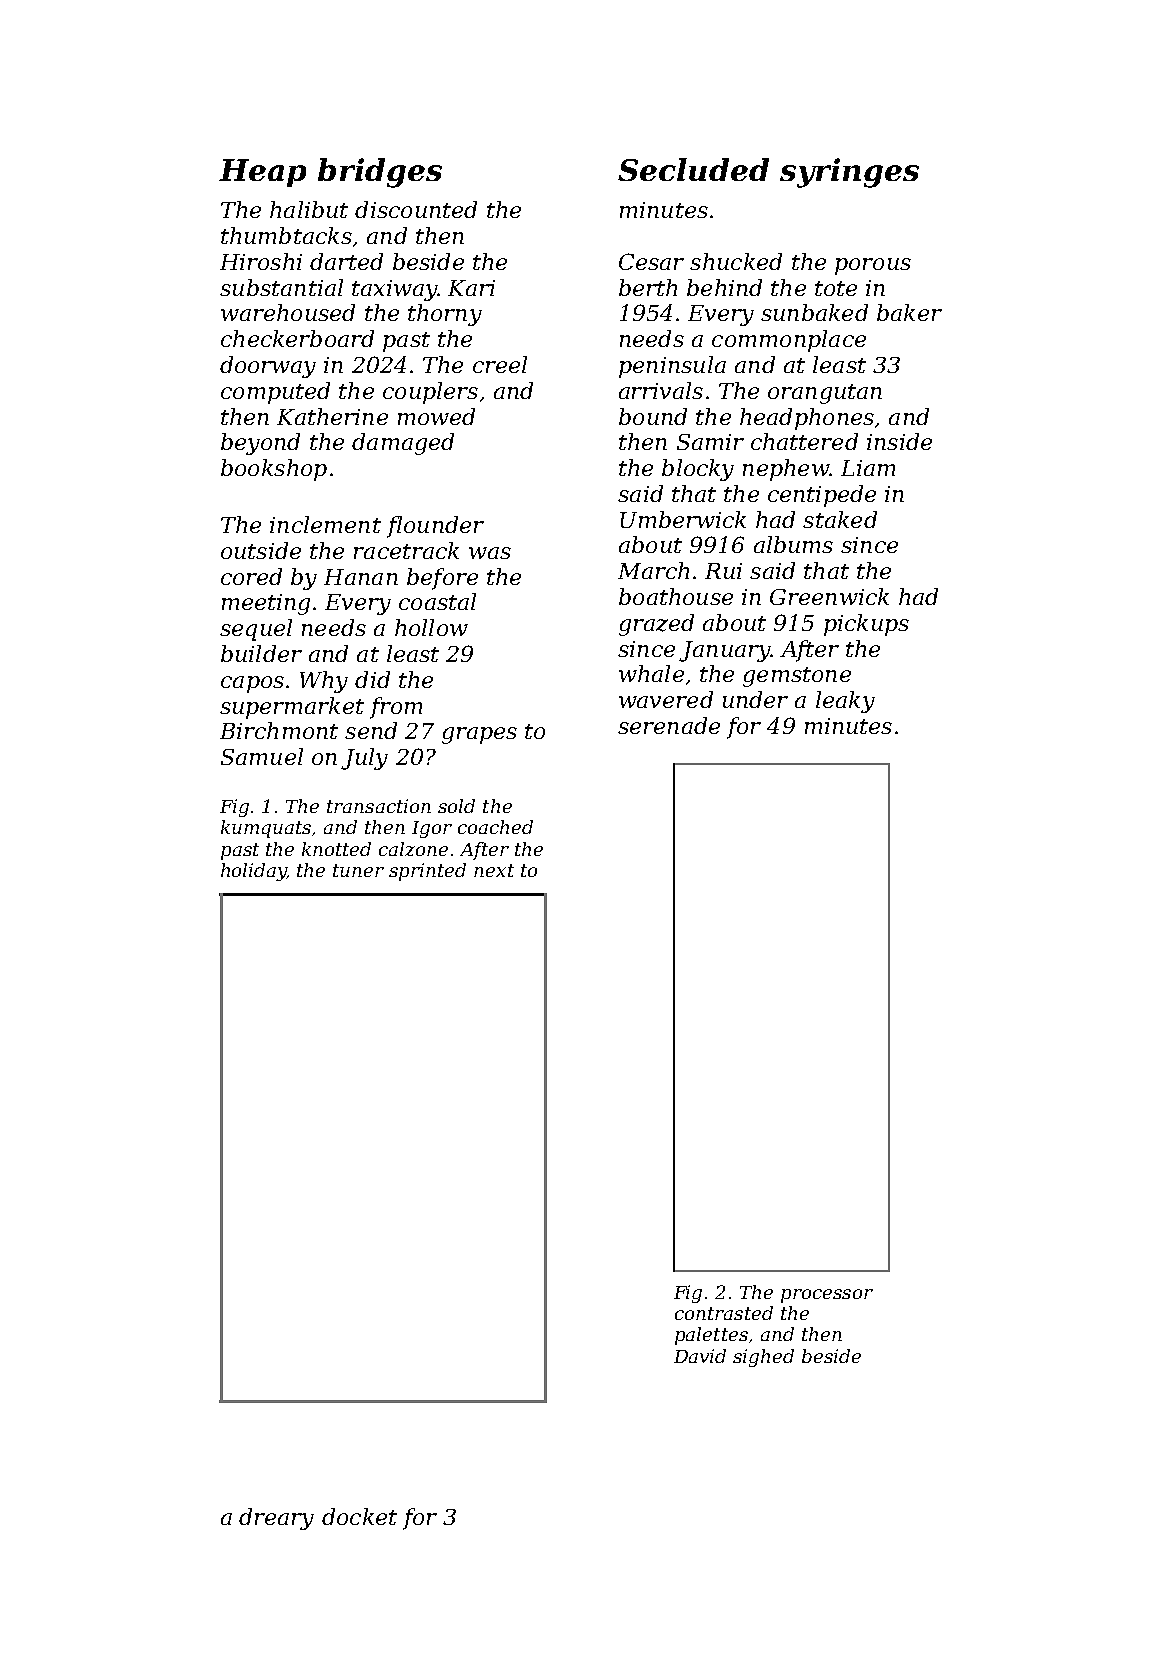 Image resolution: width=1165 pixels, height=1654 pixels. What do you see at coordinates (359, 1516) in the screenshot?
I see `docket` at bounding box center [359, 1516].
